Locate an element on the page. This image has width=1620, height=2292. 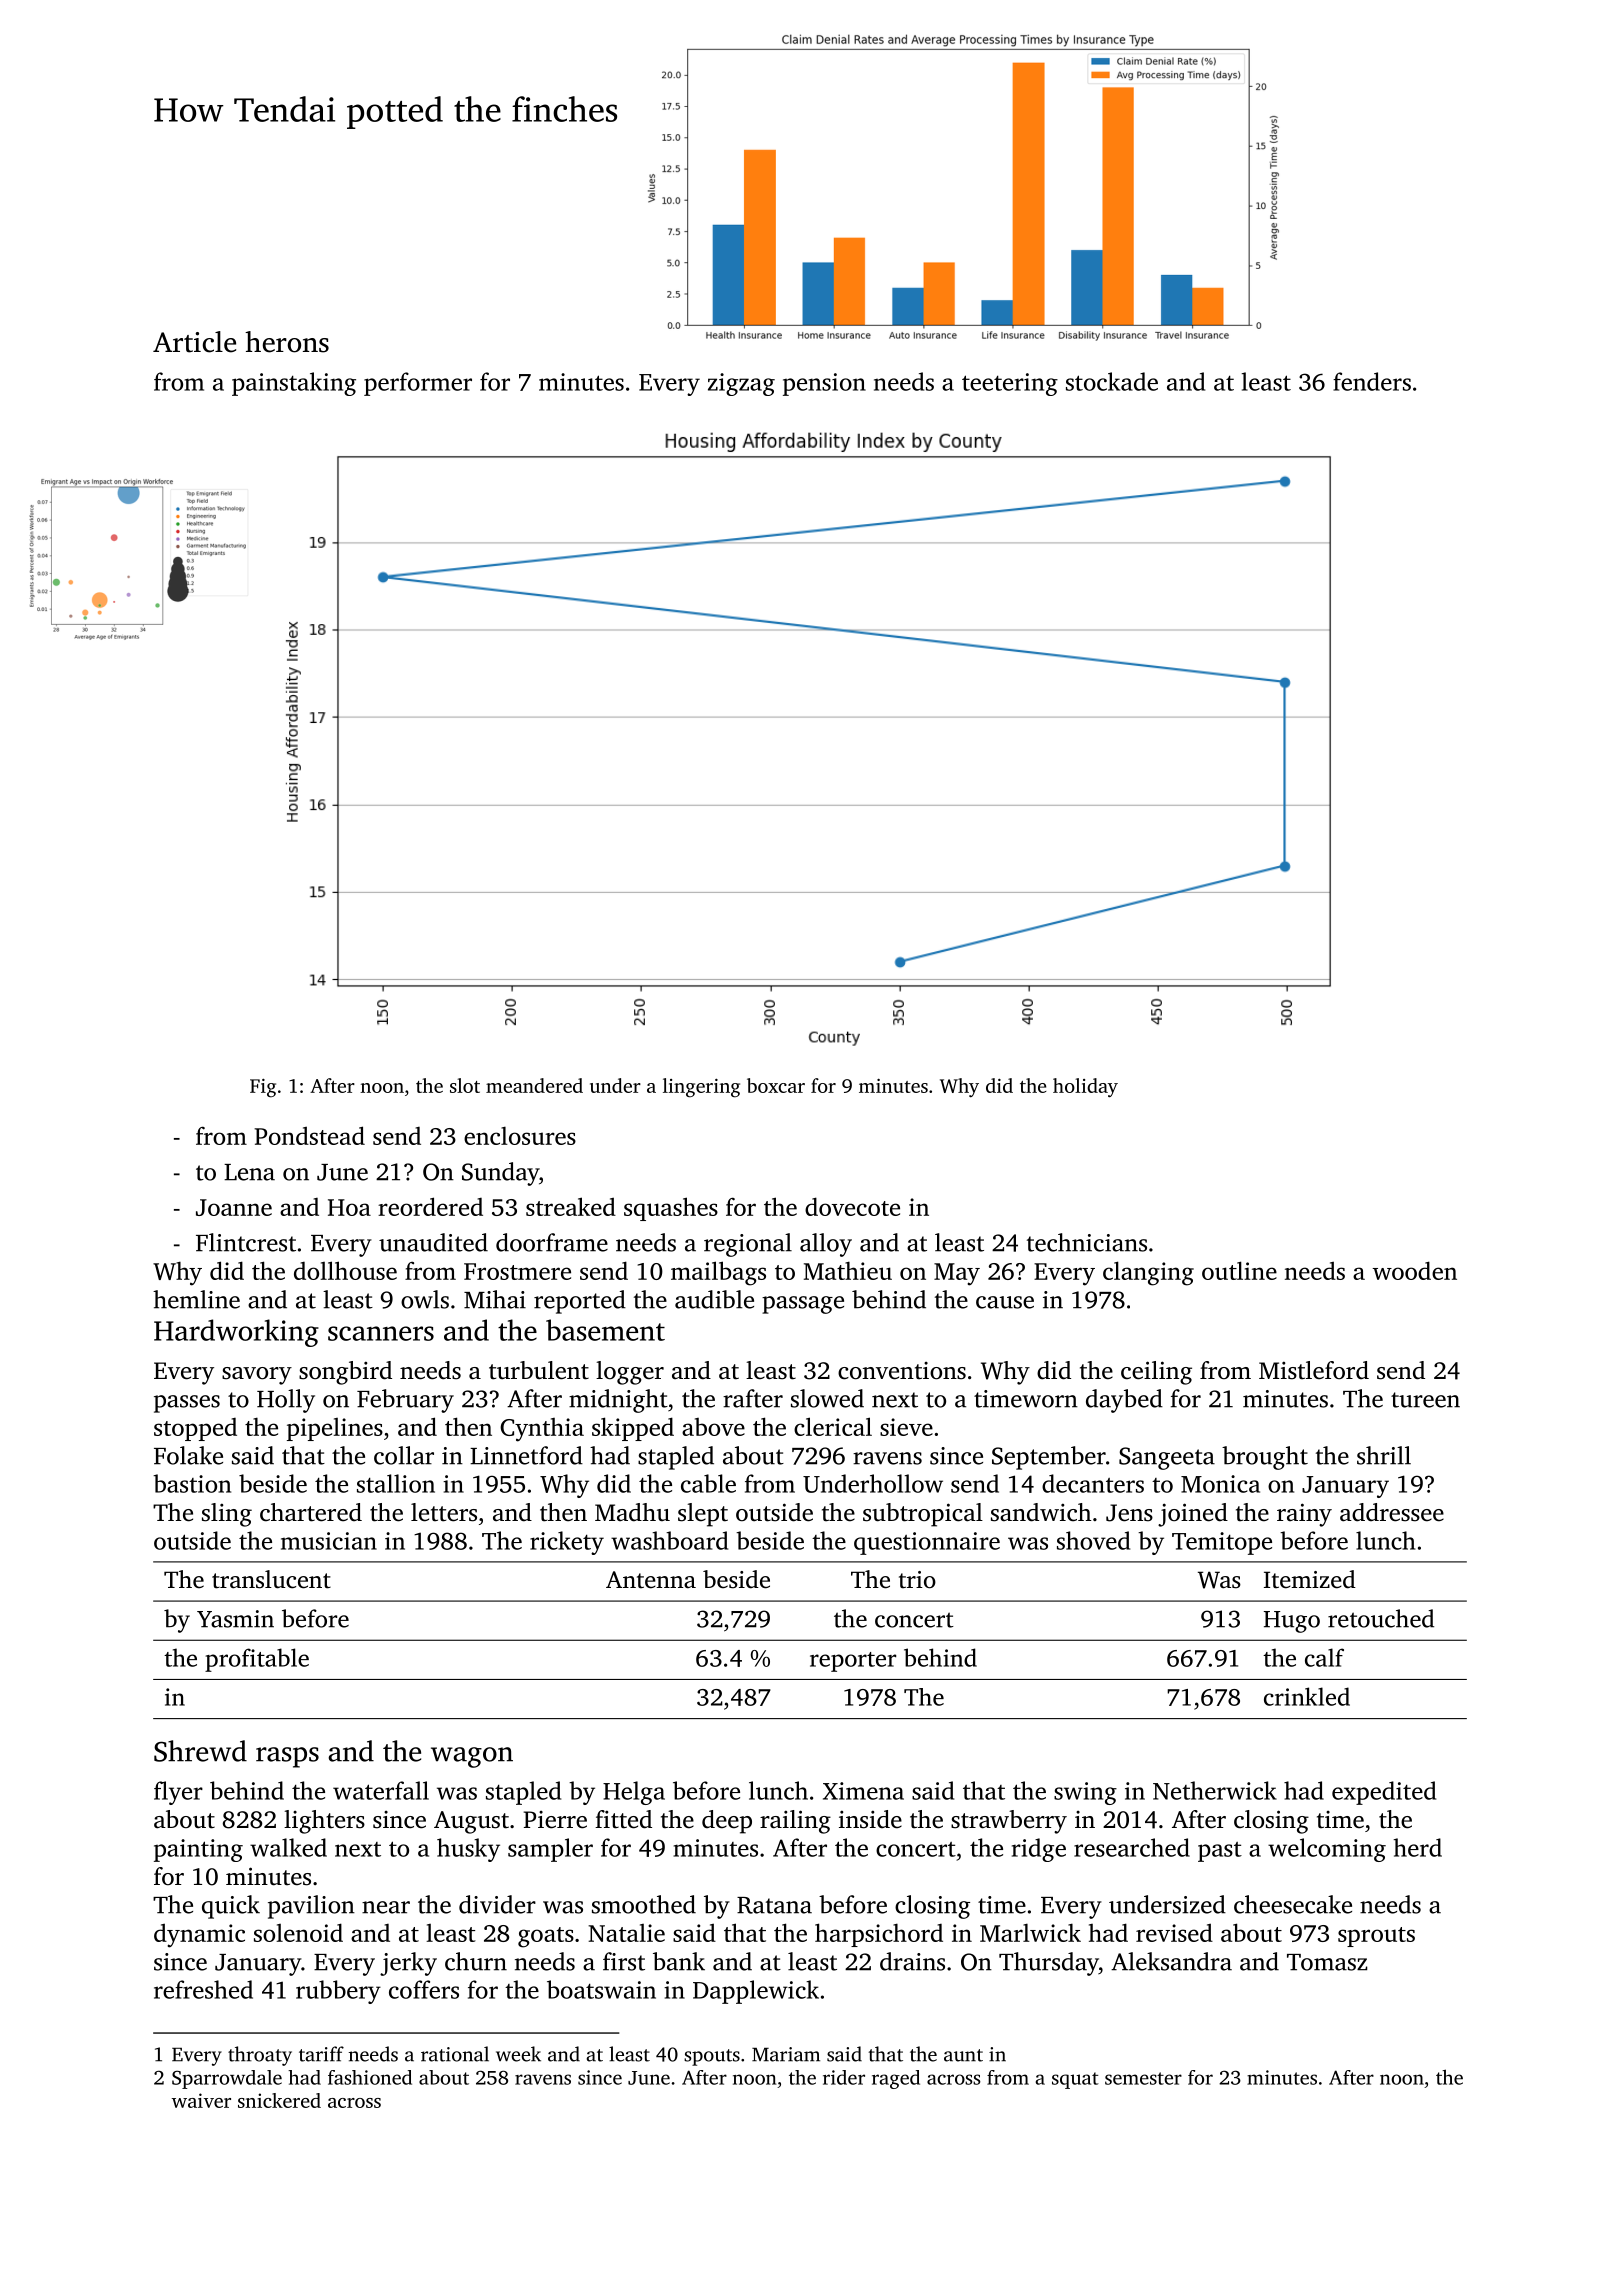
teetering is located at coordinates (1010, 384).
